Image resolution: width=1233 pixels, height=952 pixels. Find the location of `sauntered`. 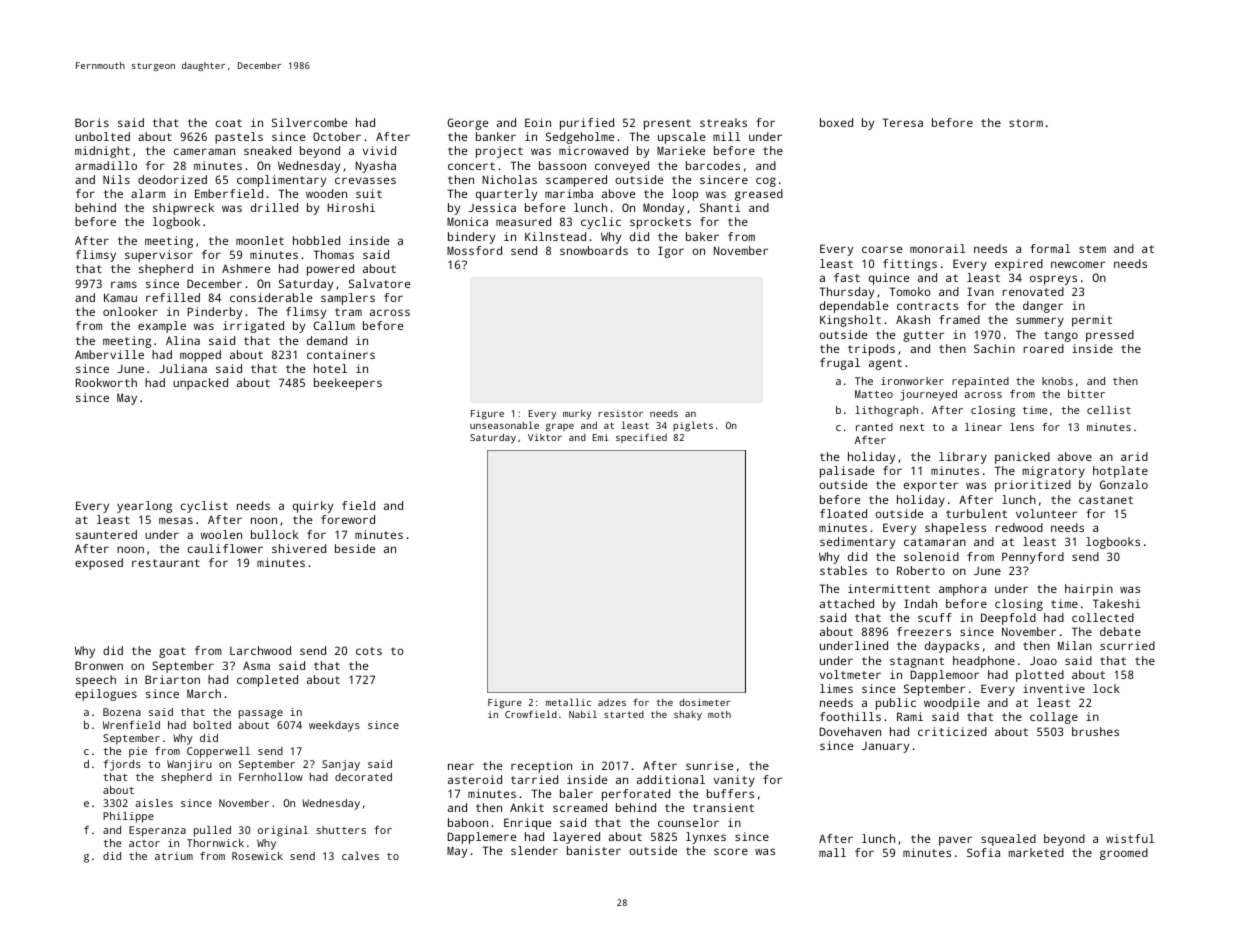

sauntered is located at coordinates (106, 534).
